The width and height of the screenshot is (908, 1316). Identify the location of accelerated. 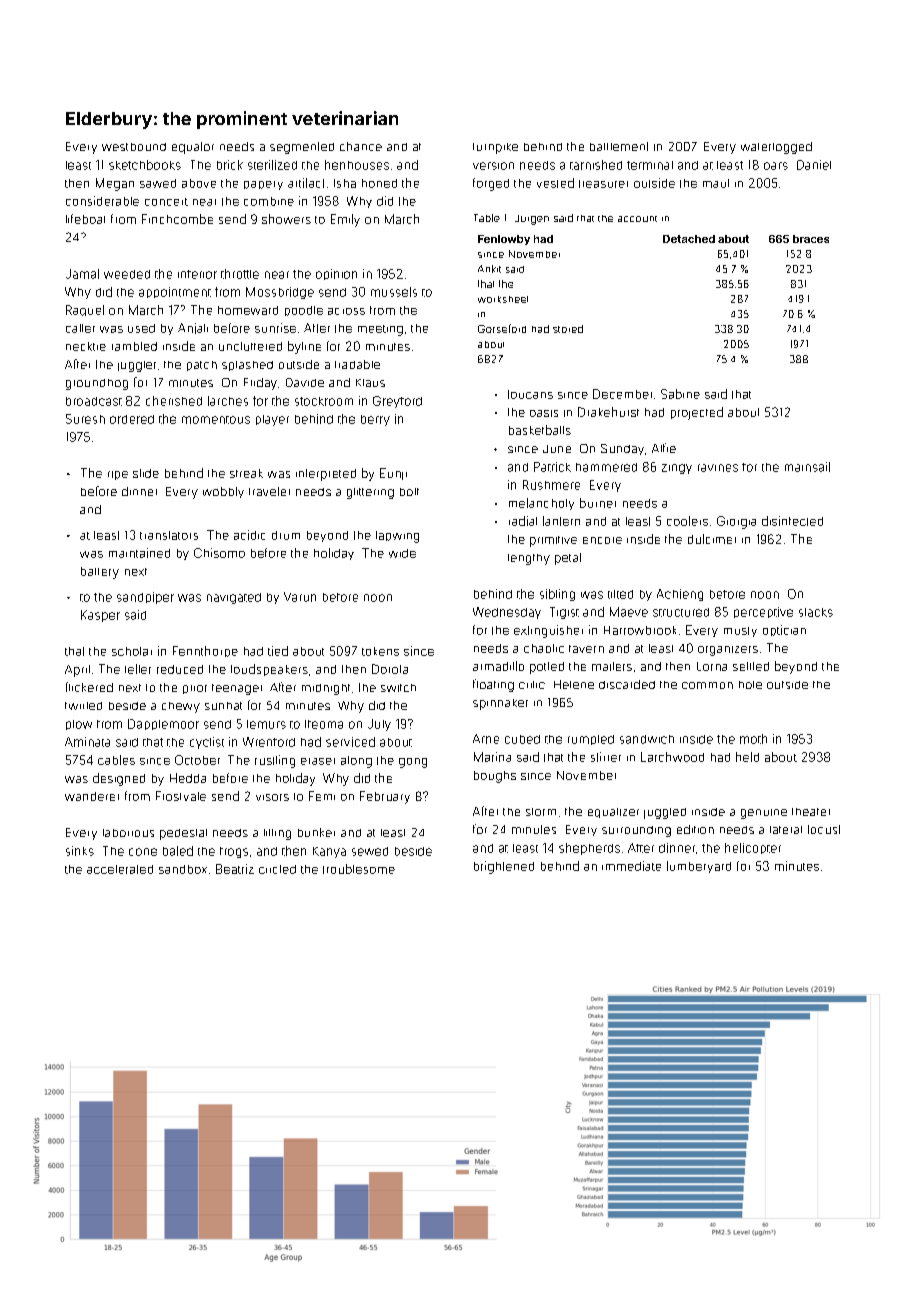
(120, 869).
